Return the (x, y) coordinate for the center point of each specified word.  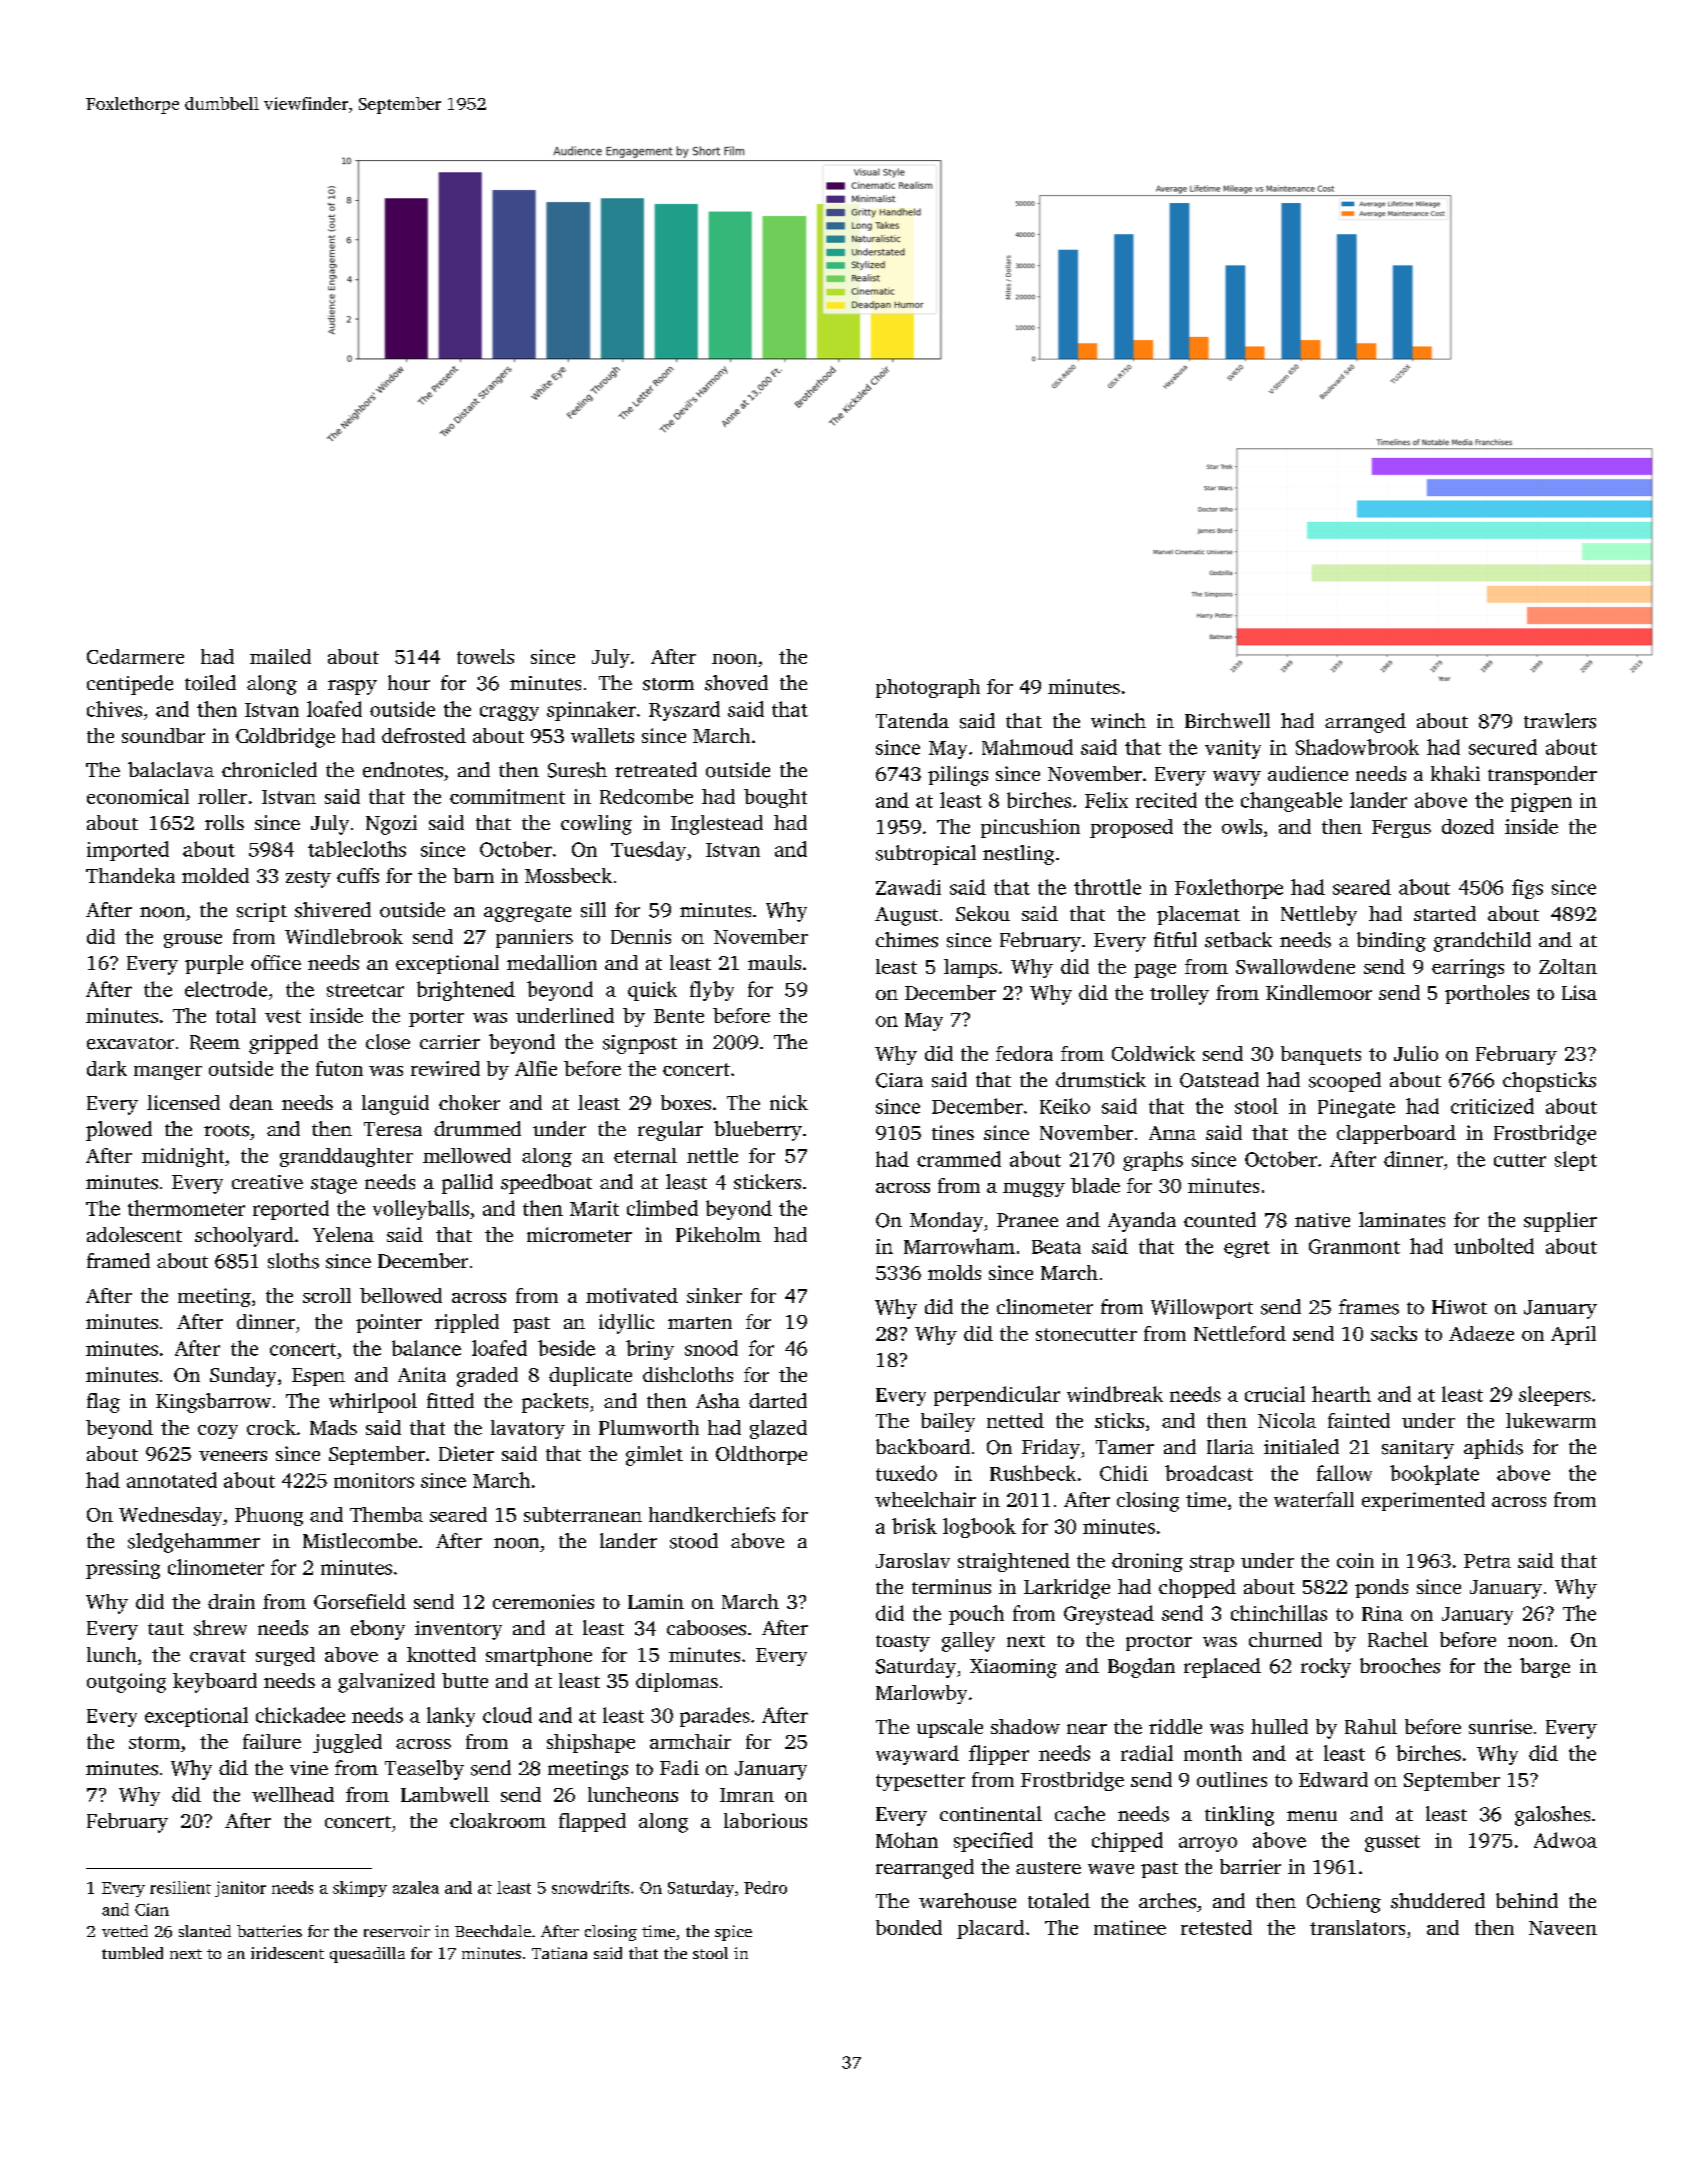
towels (485, 656)
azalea (416, 1887)
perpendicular (997, 1396)
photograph (928, 688)
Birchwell (1227, 720)
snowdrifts (590, 1887)
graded (487, 1377)
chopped (1197, 1588)
